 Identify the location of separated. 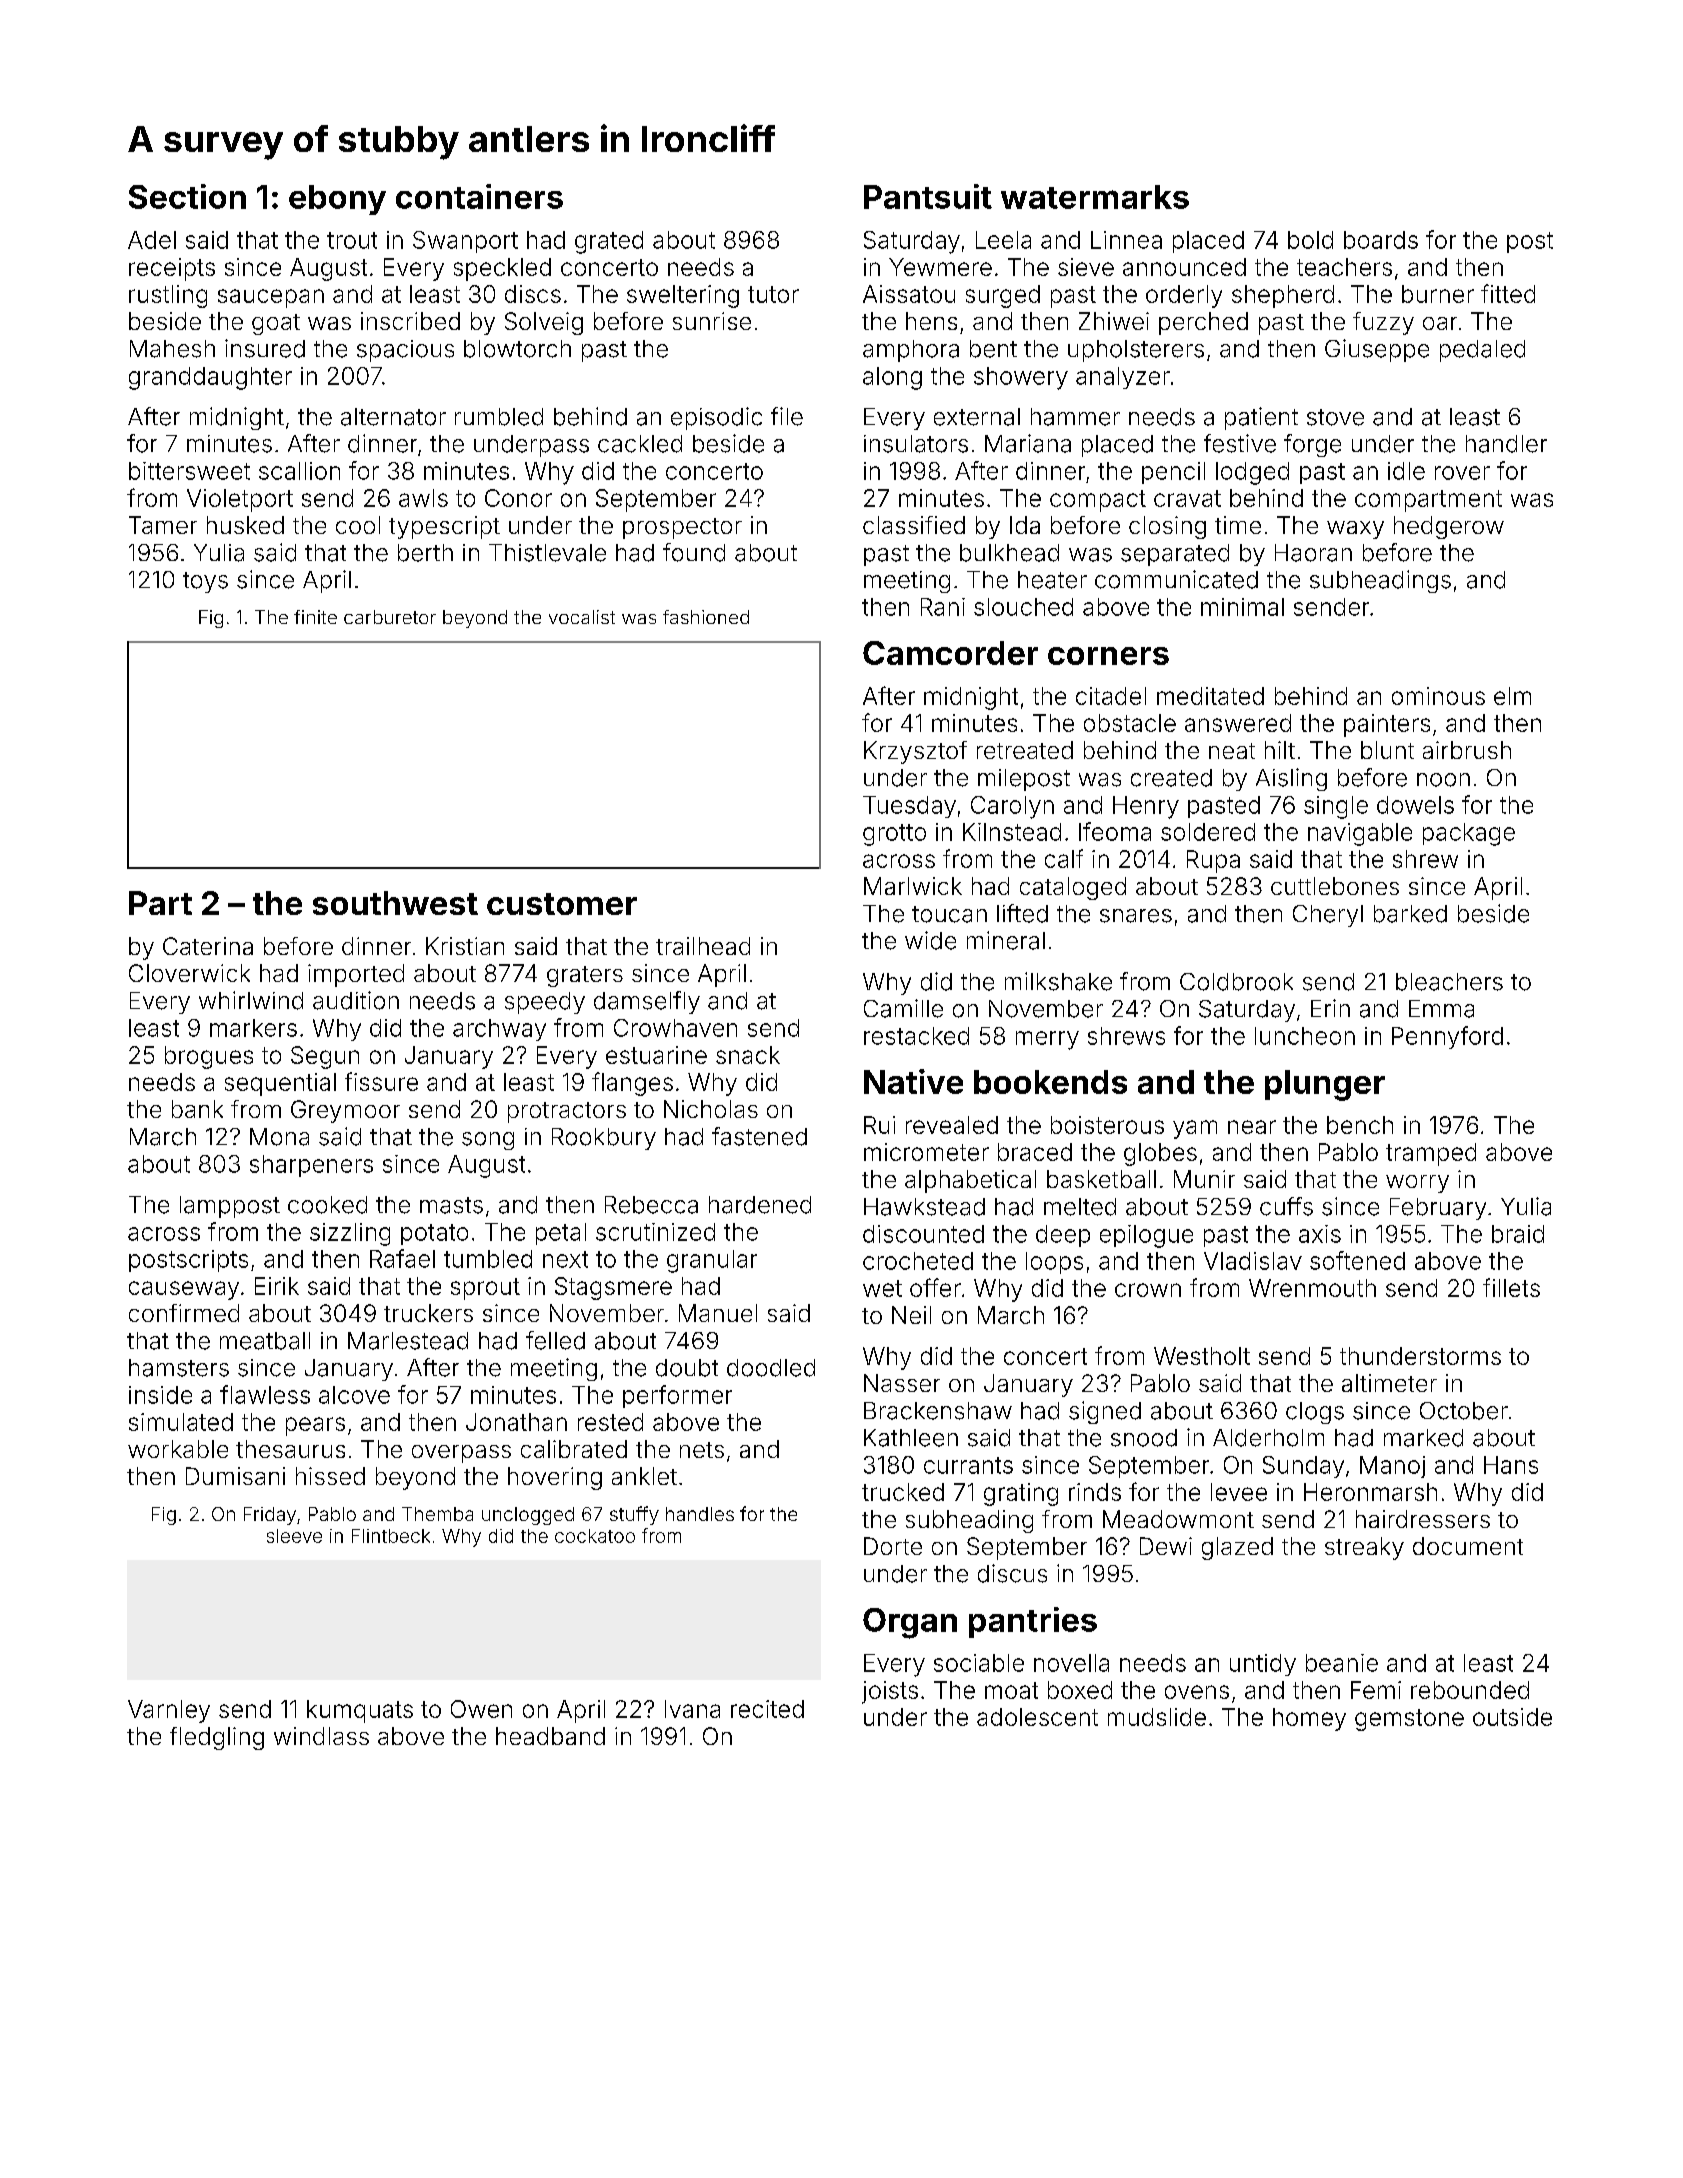
(1175, 555).
